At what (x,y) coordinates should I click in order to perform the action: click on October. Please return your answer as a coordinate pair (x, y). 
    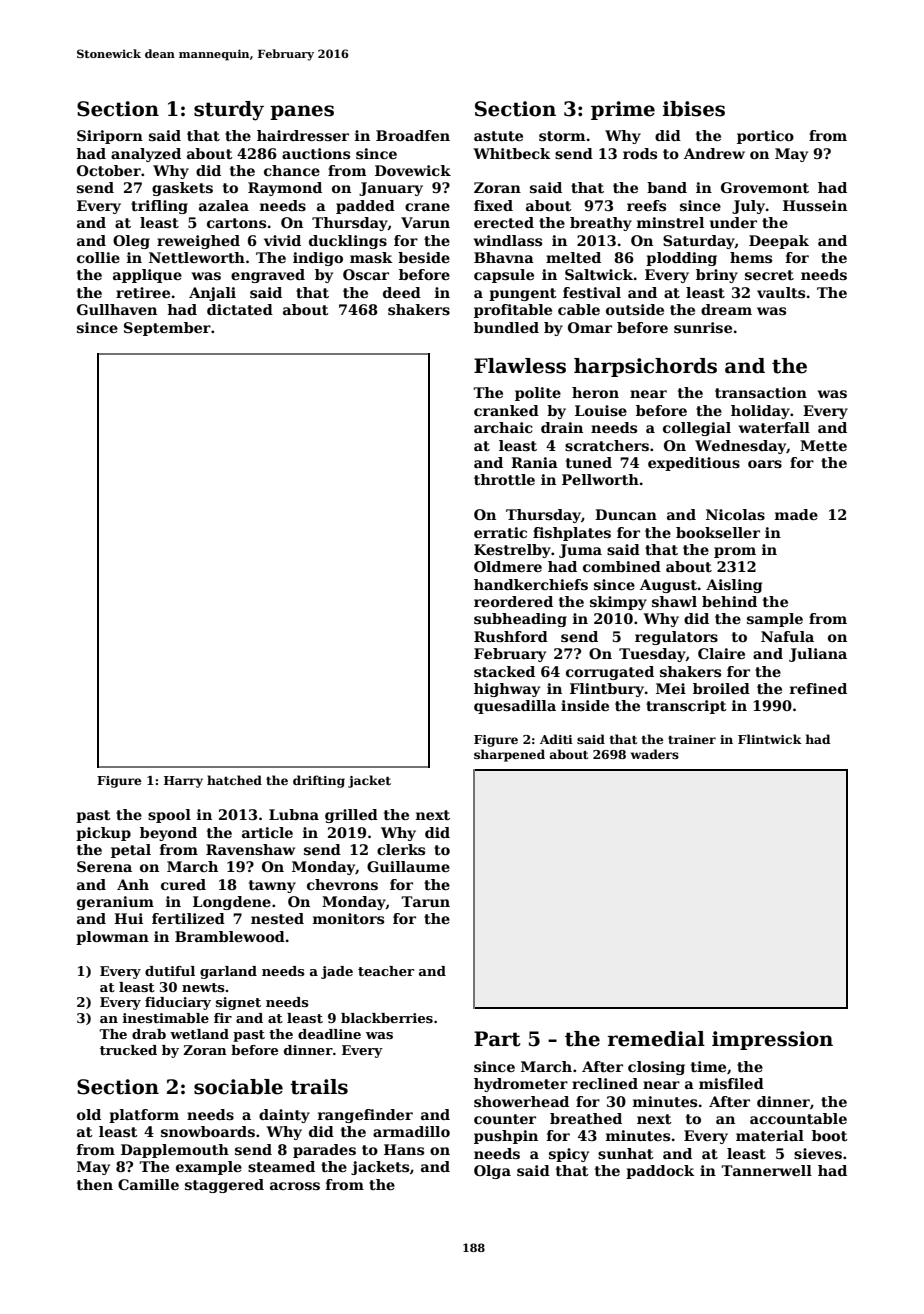
    Looking at the image, I should click on (109, 170).
